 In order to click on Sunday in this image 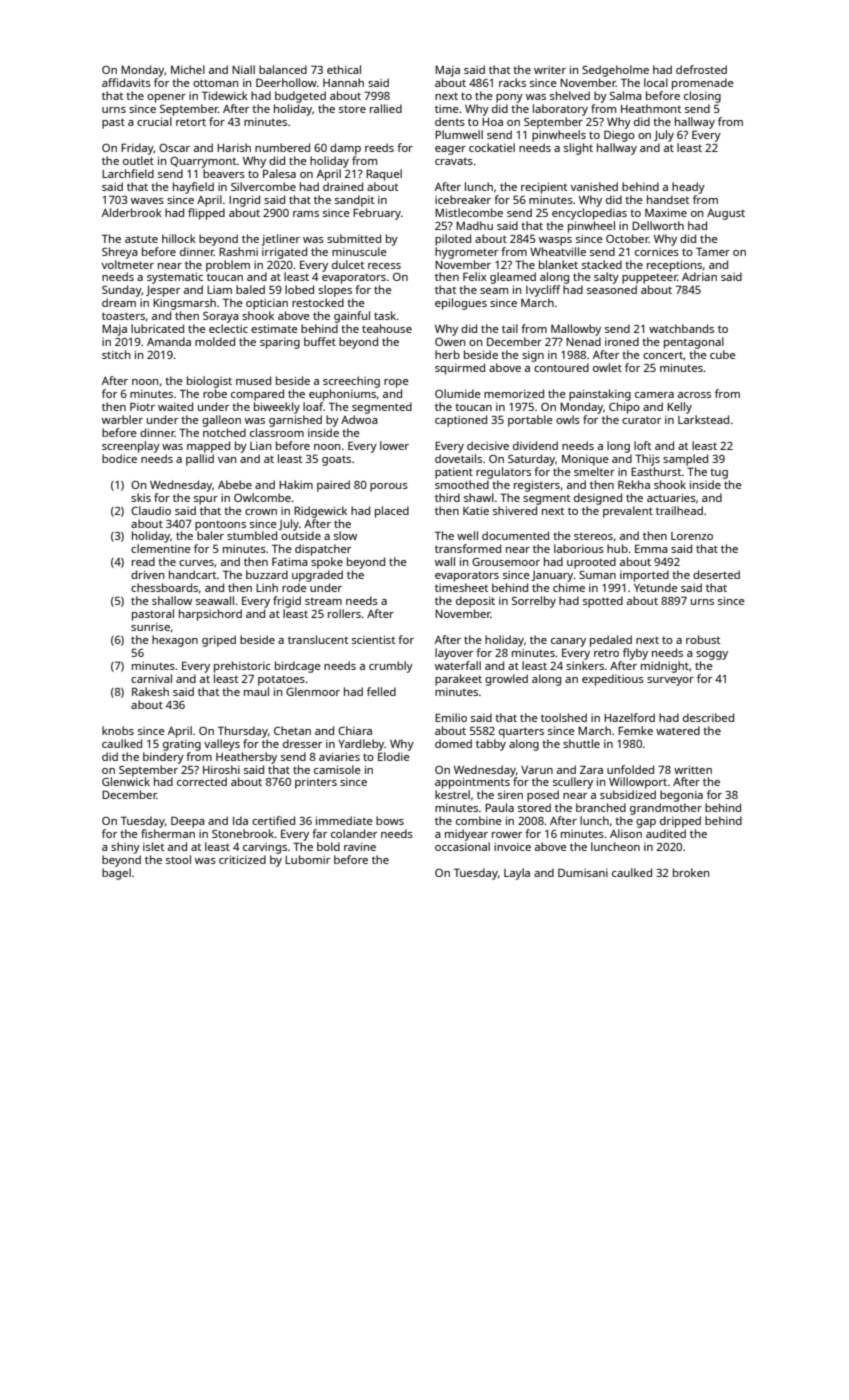, I will do `click(122, 291)`.
